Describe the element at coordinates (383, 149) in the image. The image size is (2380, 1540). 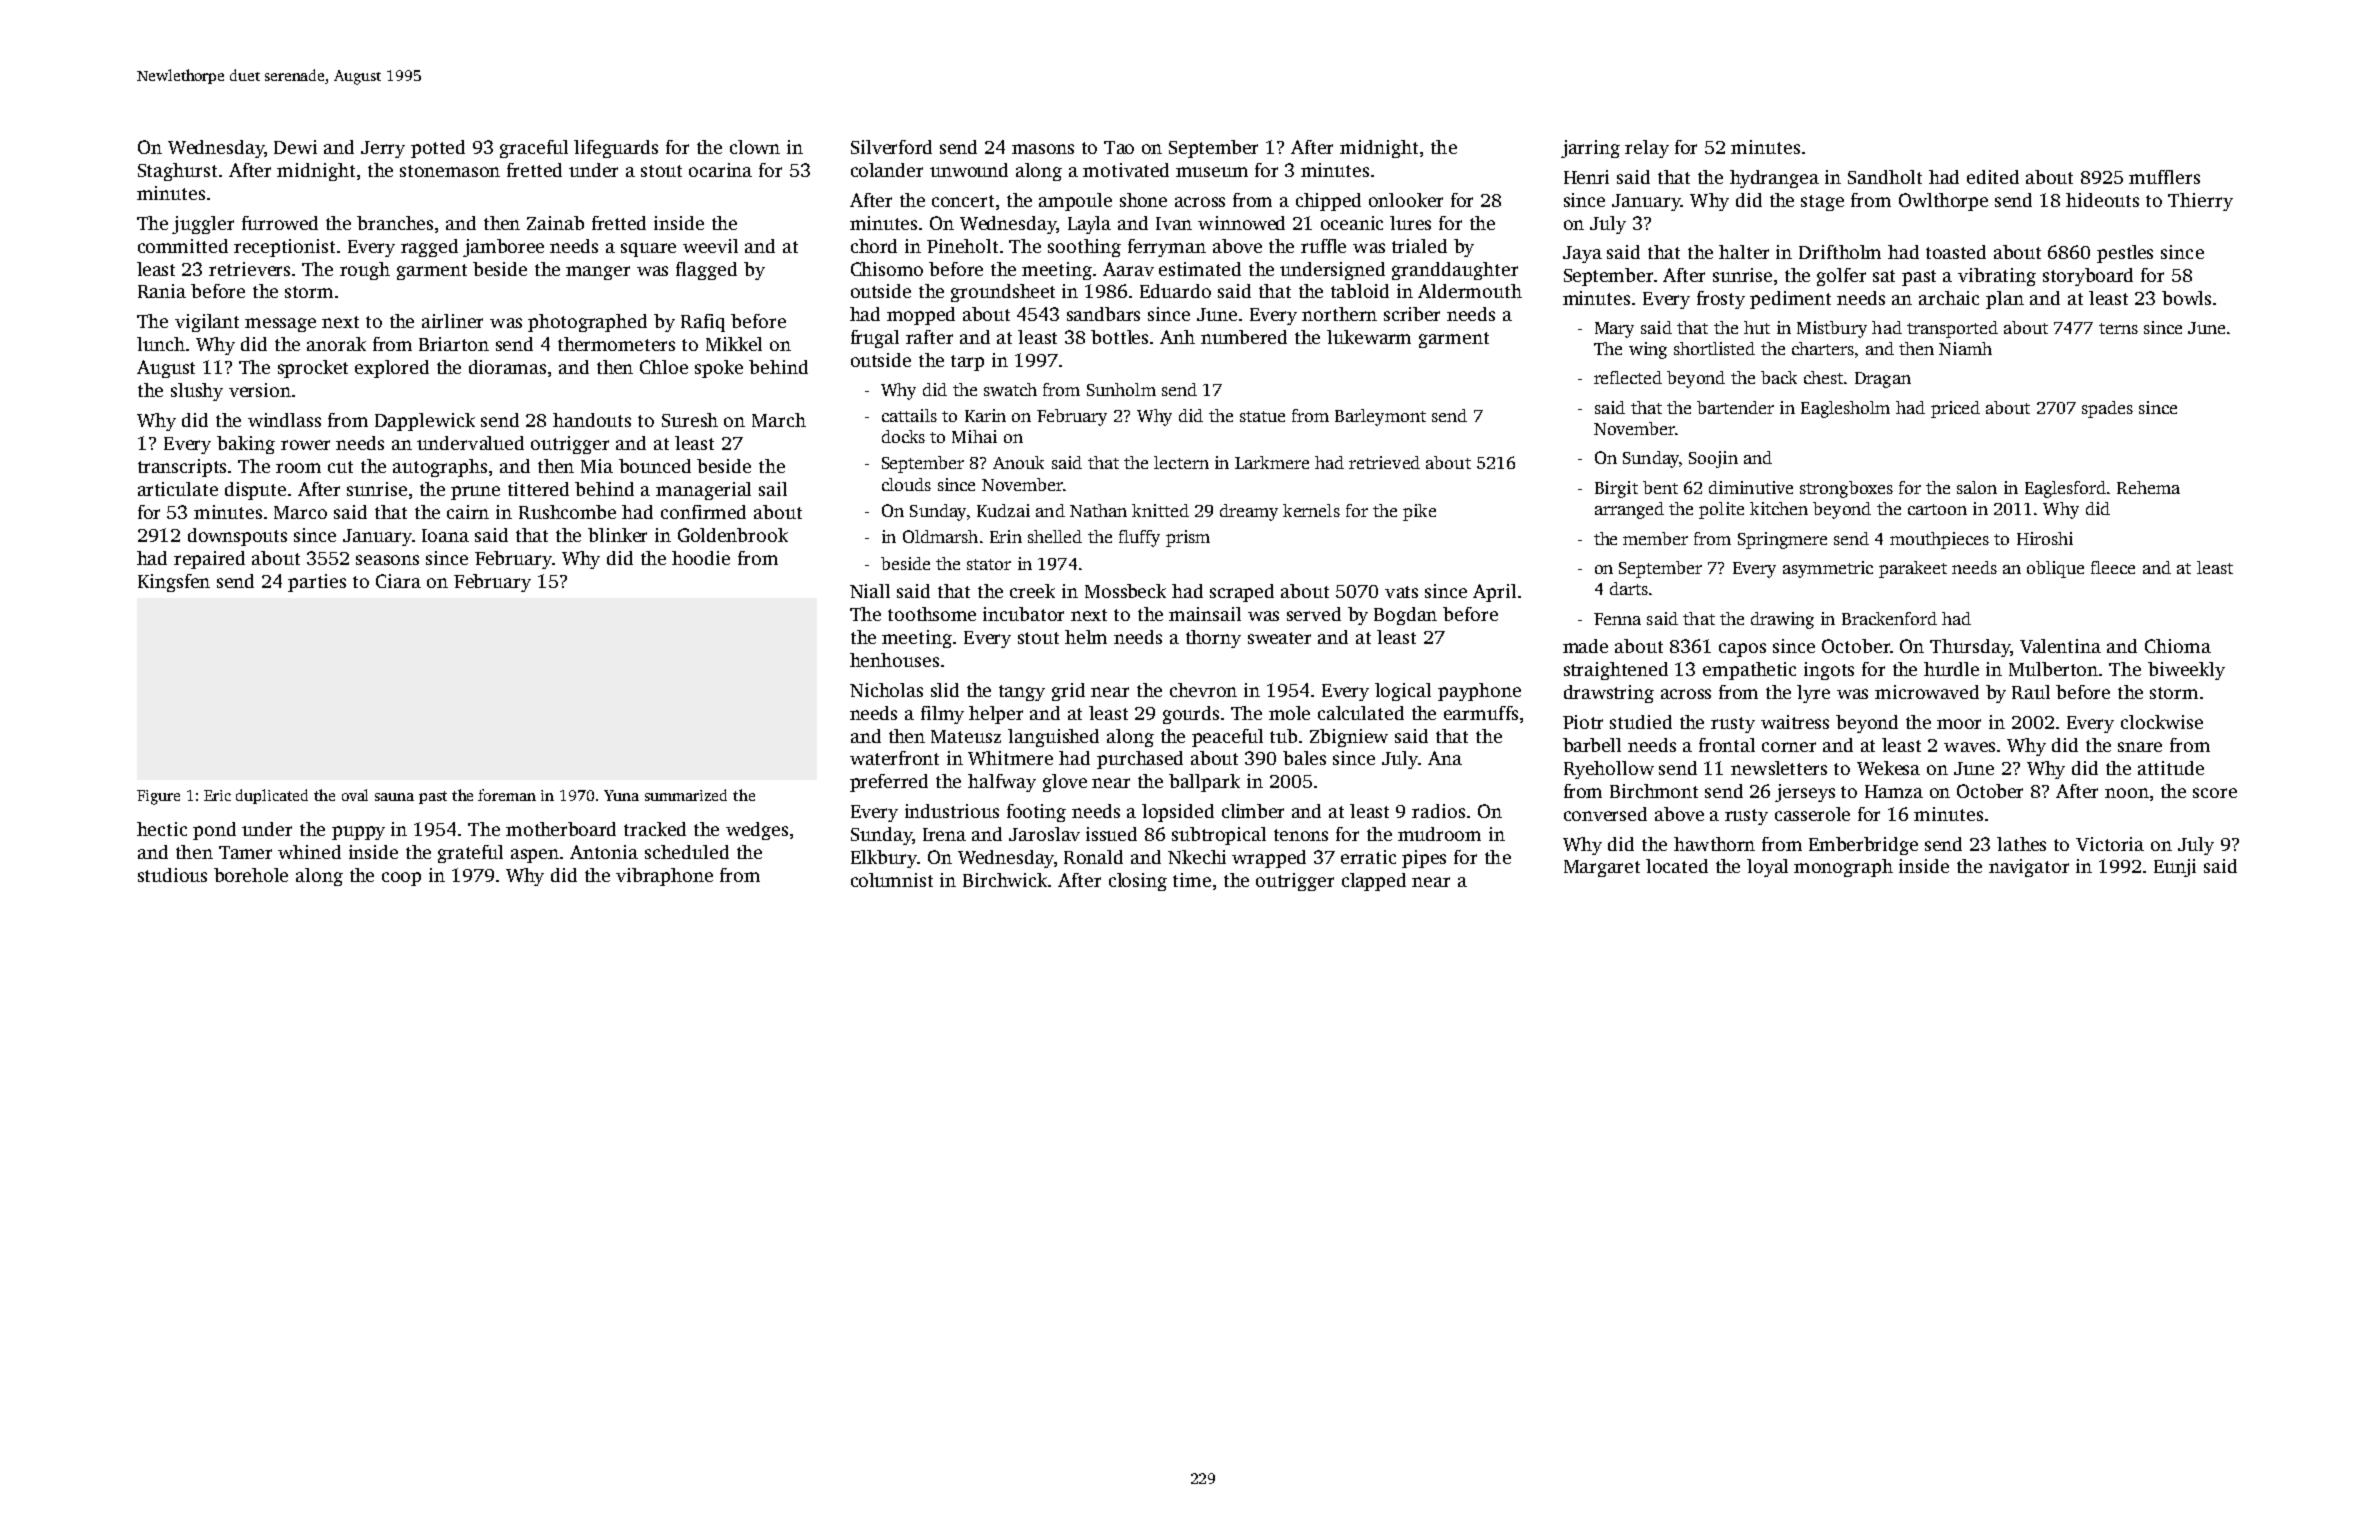
I see `Jerry` at that location.
